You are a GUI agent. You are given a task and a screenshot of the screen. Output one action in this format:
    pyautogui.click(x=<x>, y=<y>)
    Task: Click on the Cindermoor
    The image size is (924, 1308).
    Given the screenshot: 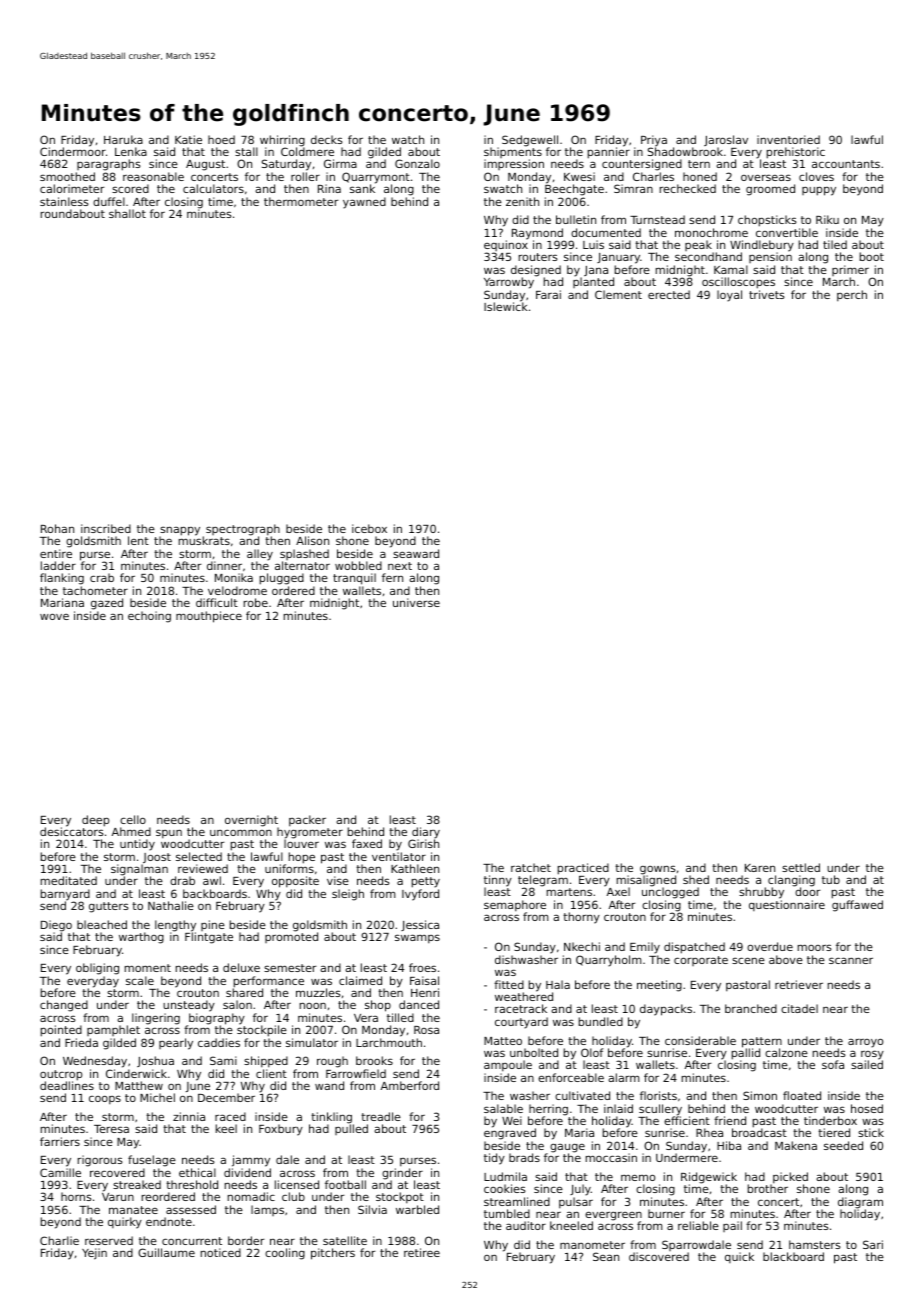 What is the action you would take?
    pyautogui.click(x=73, y=151)
